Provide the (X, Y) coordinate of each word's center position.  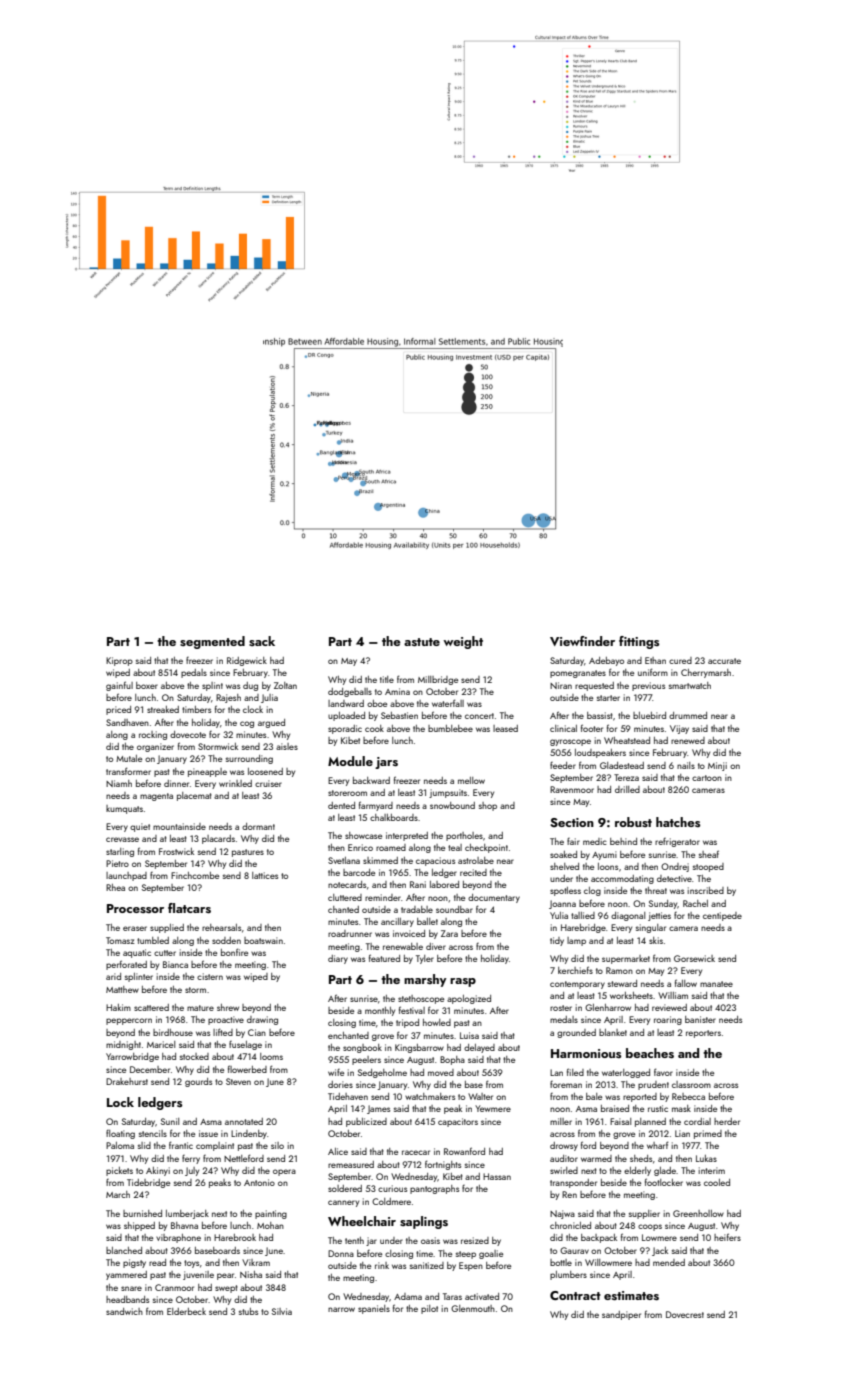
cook (374, 728)
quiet (140, 827)
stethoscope (421, 999)
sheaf (709, 854)
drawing (262, 1020)
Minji (717, 766)
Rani (418, 884)
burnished (142, 1213)
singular (651, 928)
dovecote (188, 734)
